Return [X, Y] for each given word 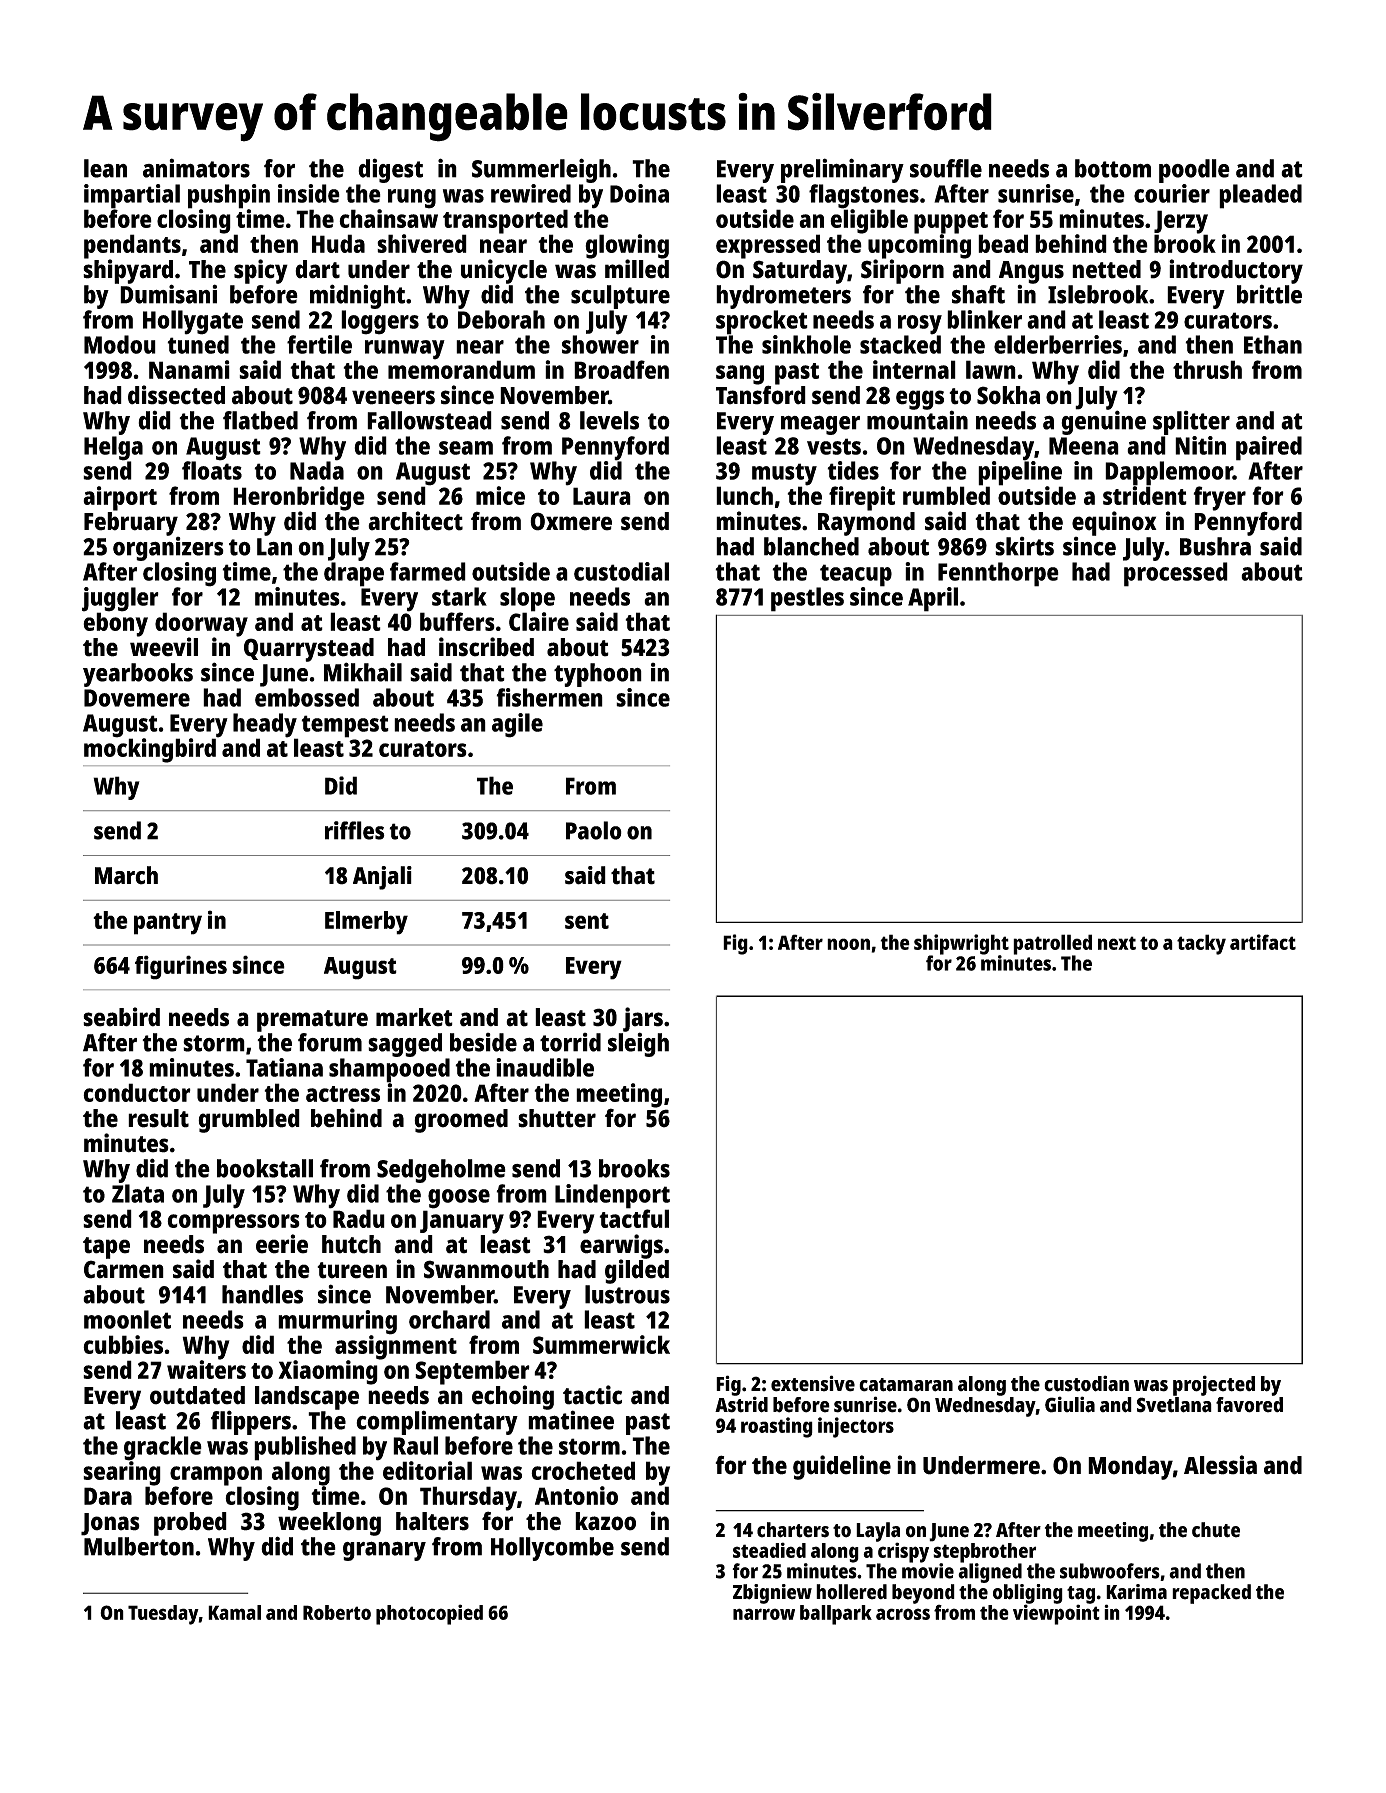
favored [1249, 1405]
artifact [1263, 942]
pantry [168, 924]
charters [793, 1530]
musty [784, 474]
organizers [168, 549]
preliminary [842, 170]
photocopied [429, 1614]
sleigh [638, 1044]
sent [587, 921]
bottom [1113, 168]
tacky [1201, 944]
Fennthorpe [998, 574]
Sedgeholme [441, 1171]
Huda [338, 243]
